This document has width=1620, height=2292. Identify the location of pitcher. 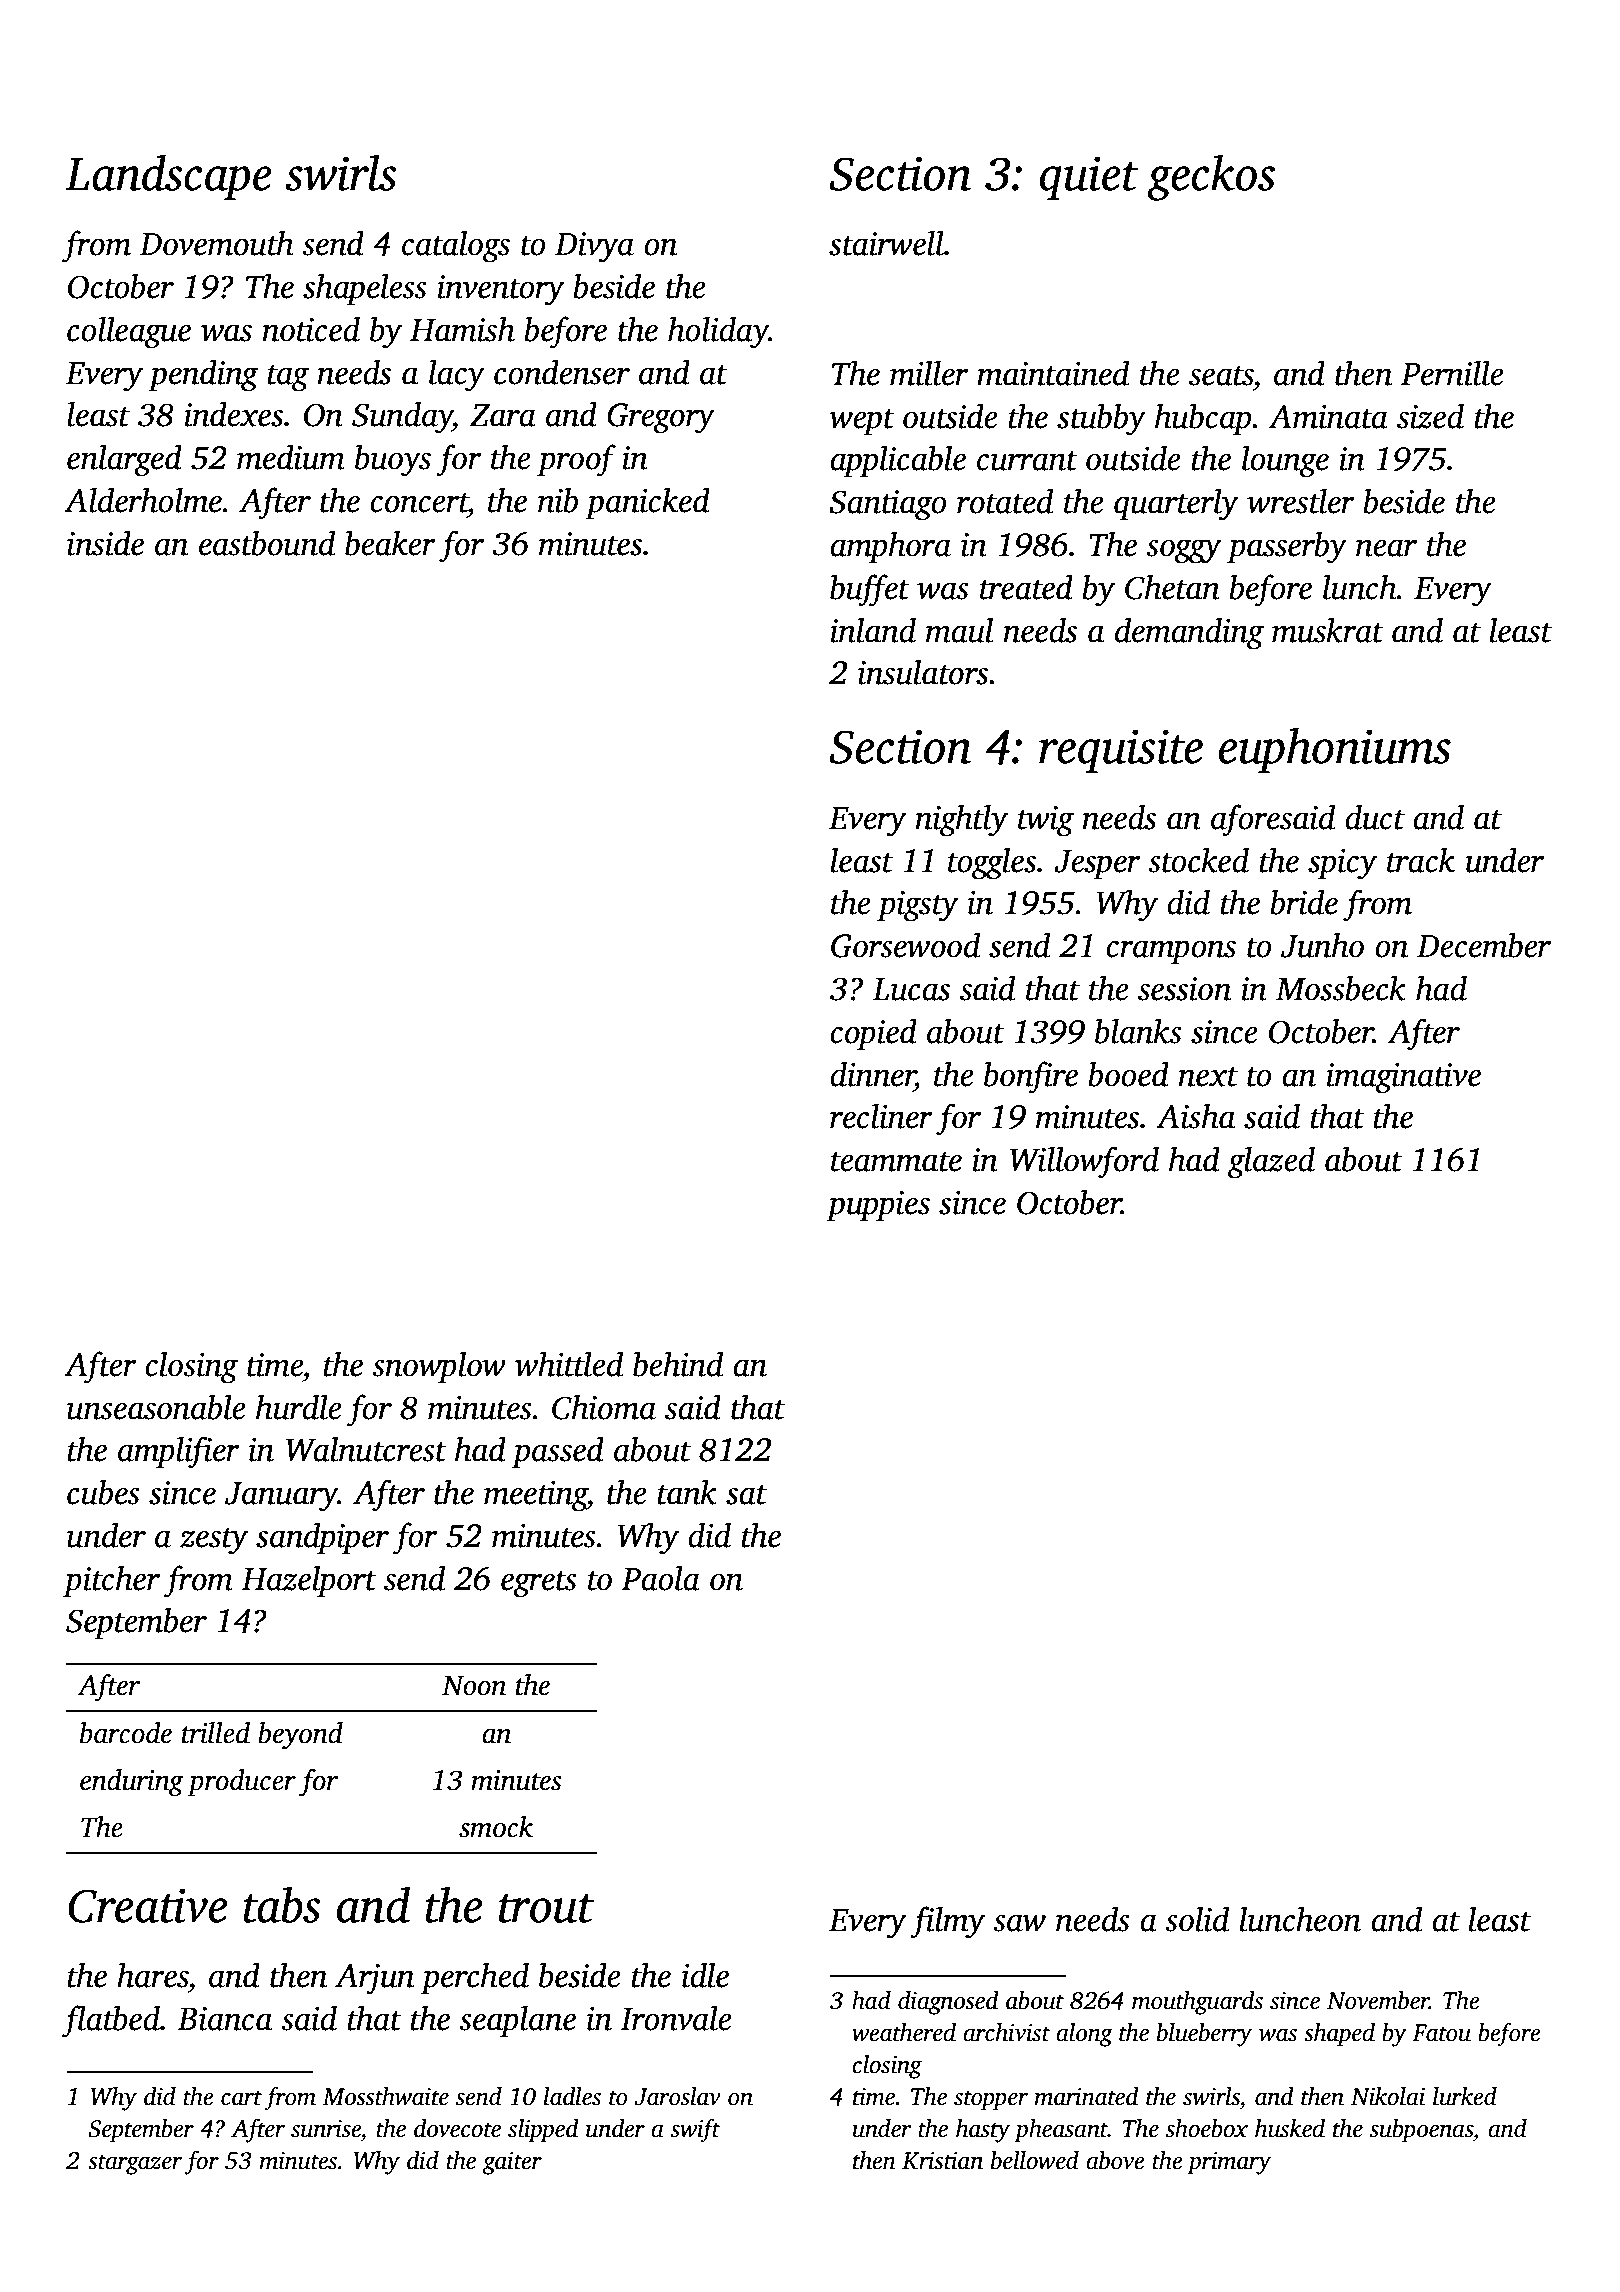
(111, 1581).
